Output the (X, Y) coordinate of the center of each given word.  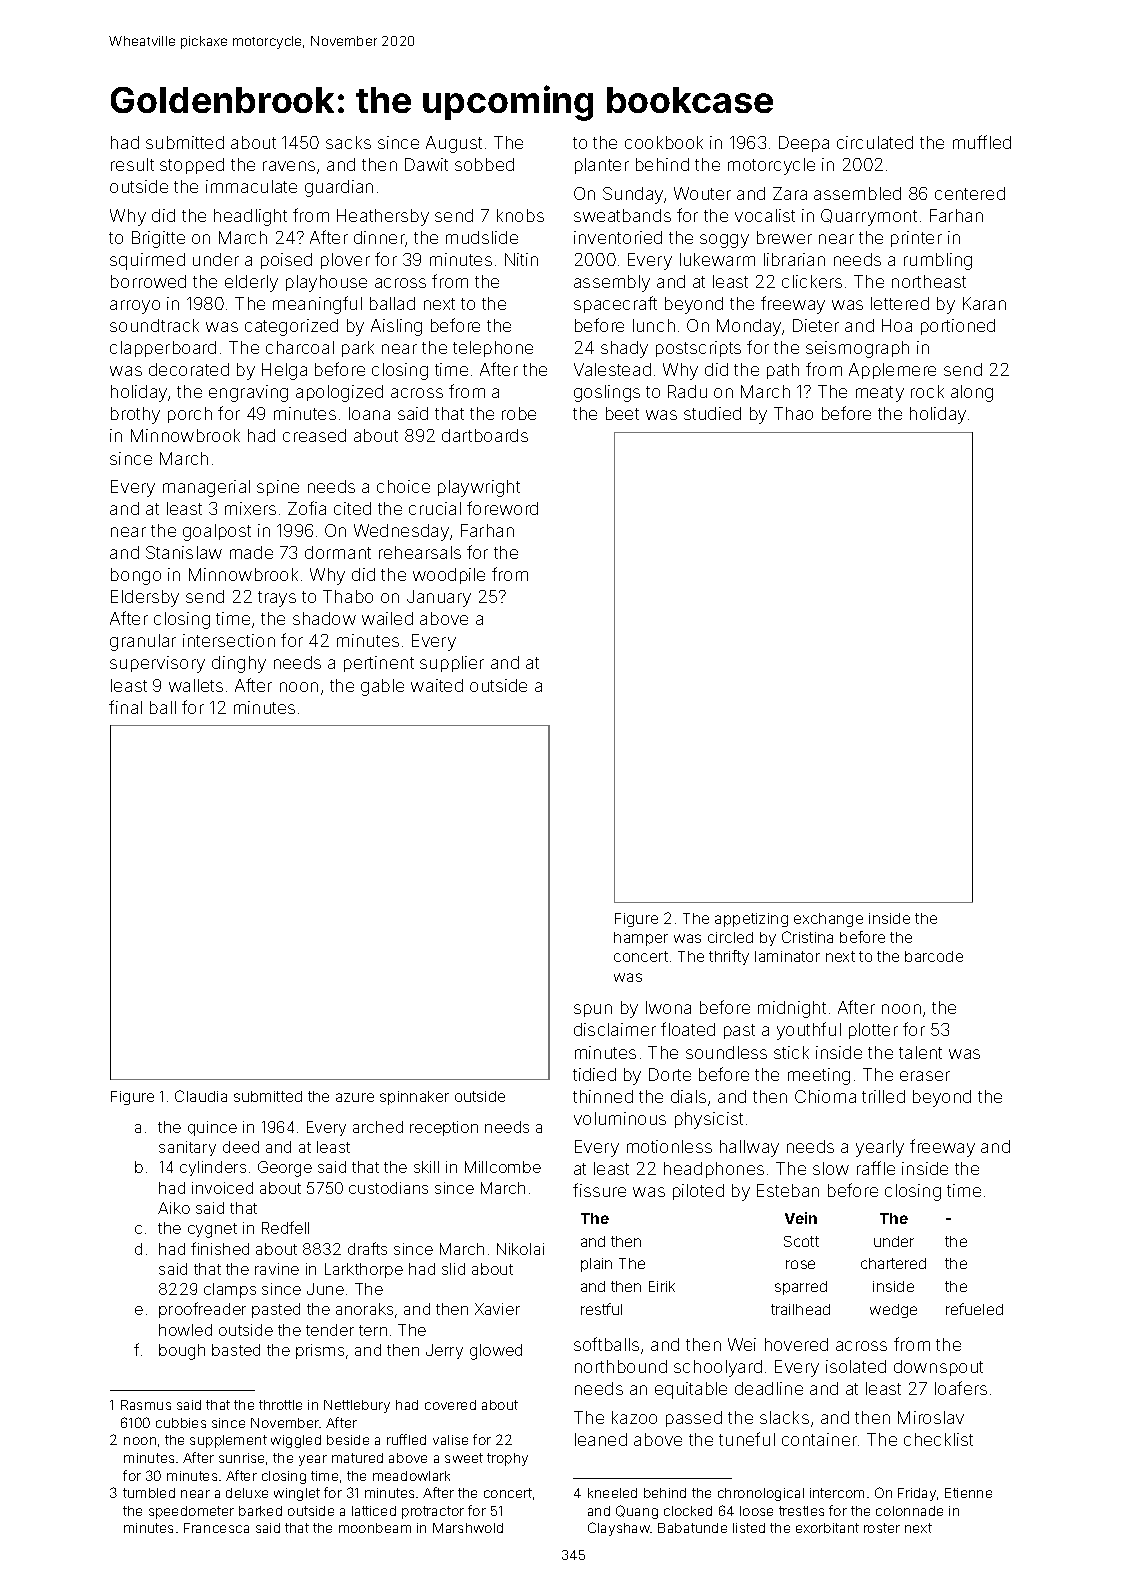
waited (437, 685)
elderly (251, 283)
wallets (196, 685)
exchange (828, 920)
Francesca (216, 1528)
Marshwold (468, 1528)
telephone (493, 349)
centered (970, 193)
